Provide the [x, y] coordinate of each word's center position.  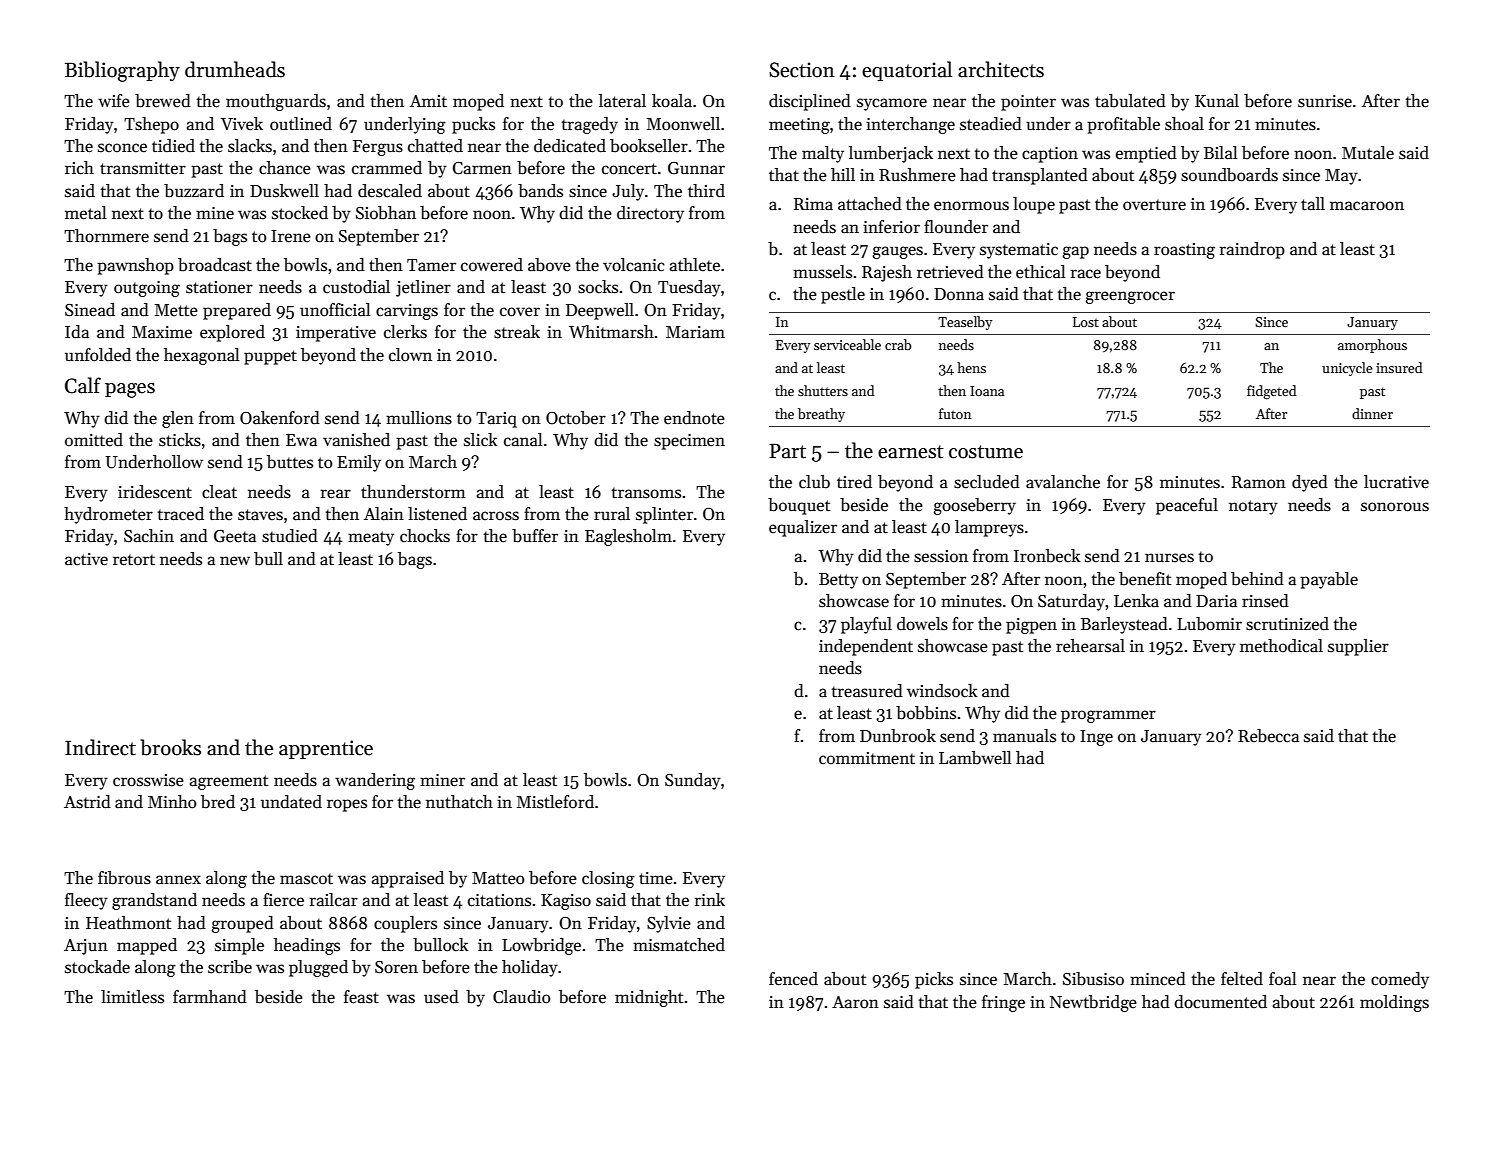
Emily [359, 463]
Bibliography [122, 71]
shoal [1184, 124]
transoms [646, 493]
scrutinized [1287, 624]
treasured [867, 691]
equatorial [907, 71]
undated [291, 802]
